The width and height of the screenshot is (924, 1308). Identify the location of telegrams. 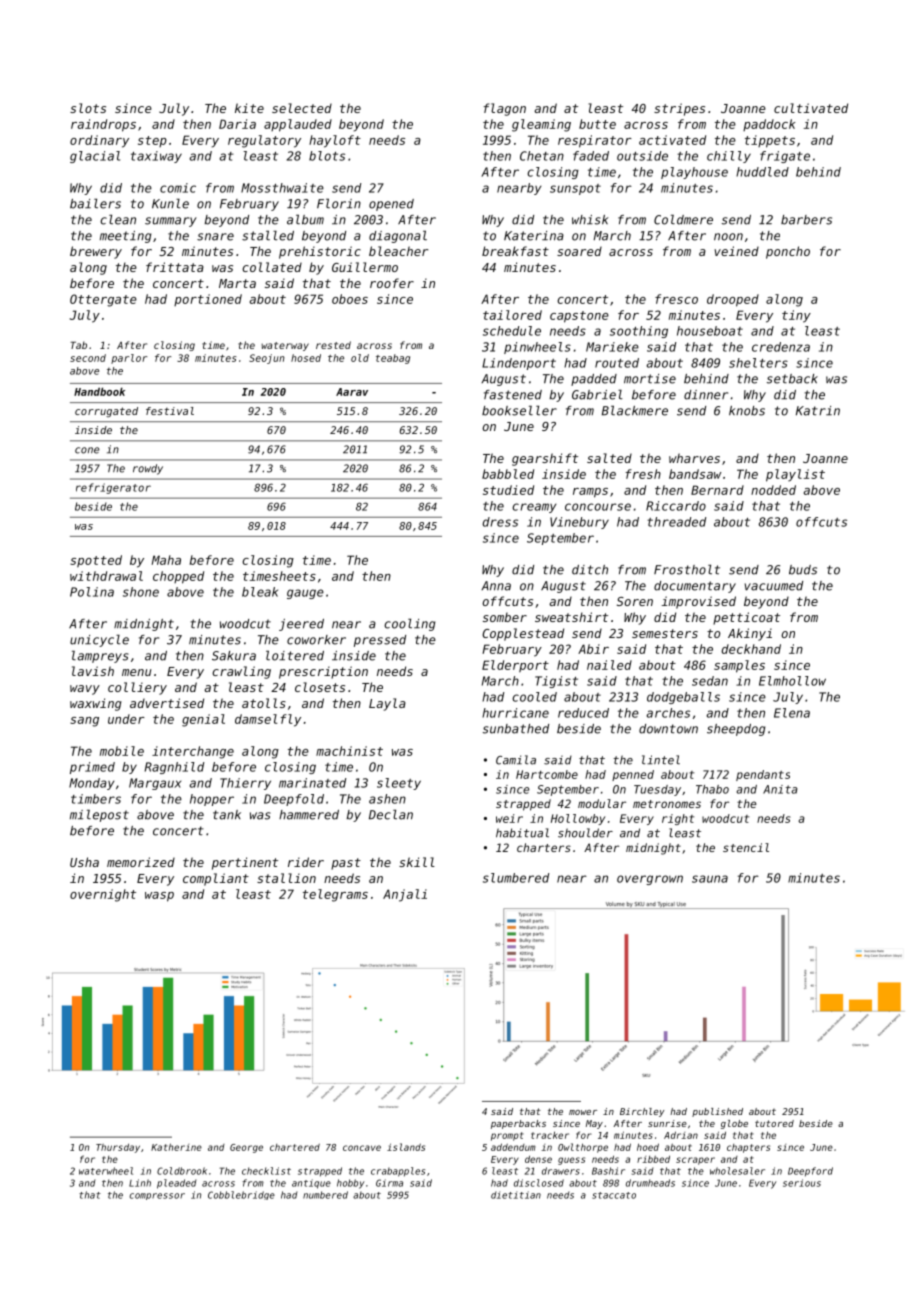
(335, 895).
